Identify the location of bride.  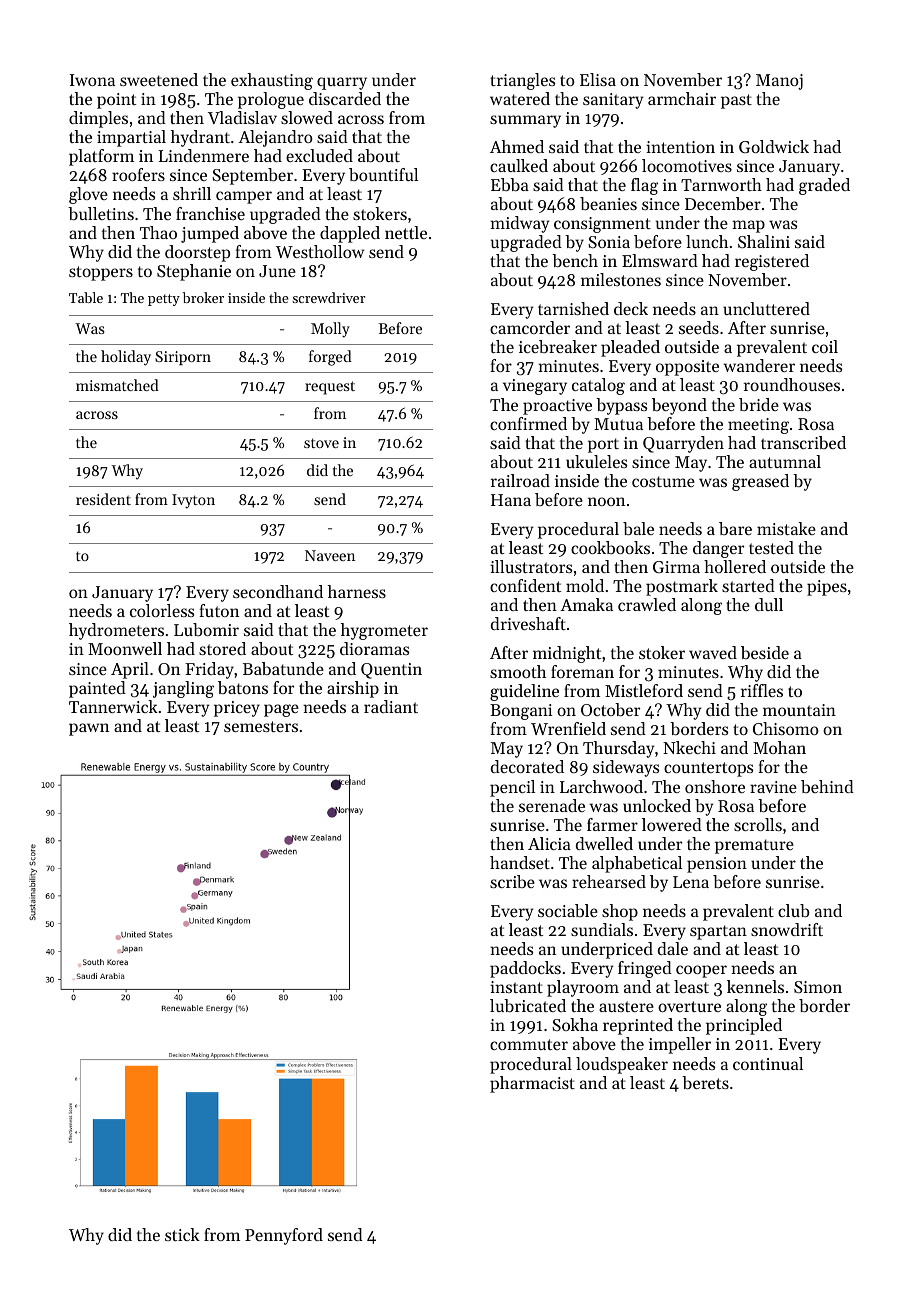
(759, 404).
